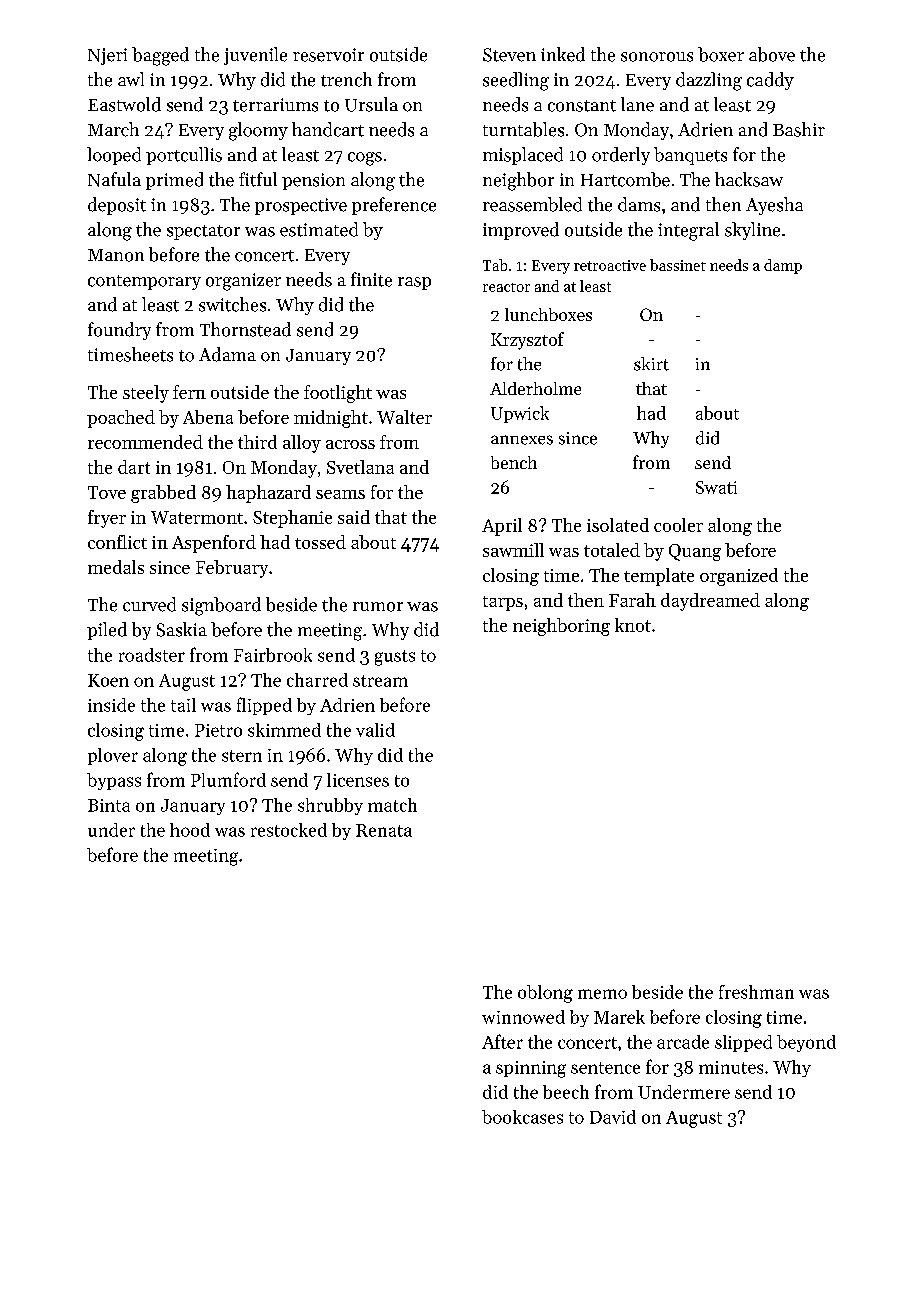 The image size is (924, 1308). What do you see at coordinates (716, 487) in the image?
I see `Swati` at bounding box center [716, 487].
